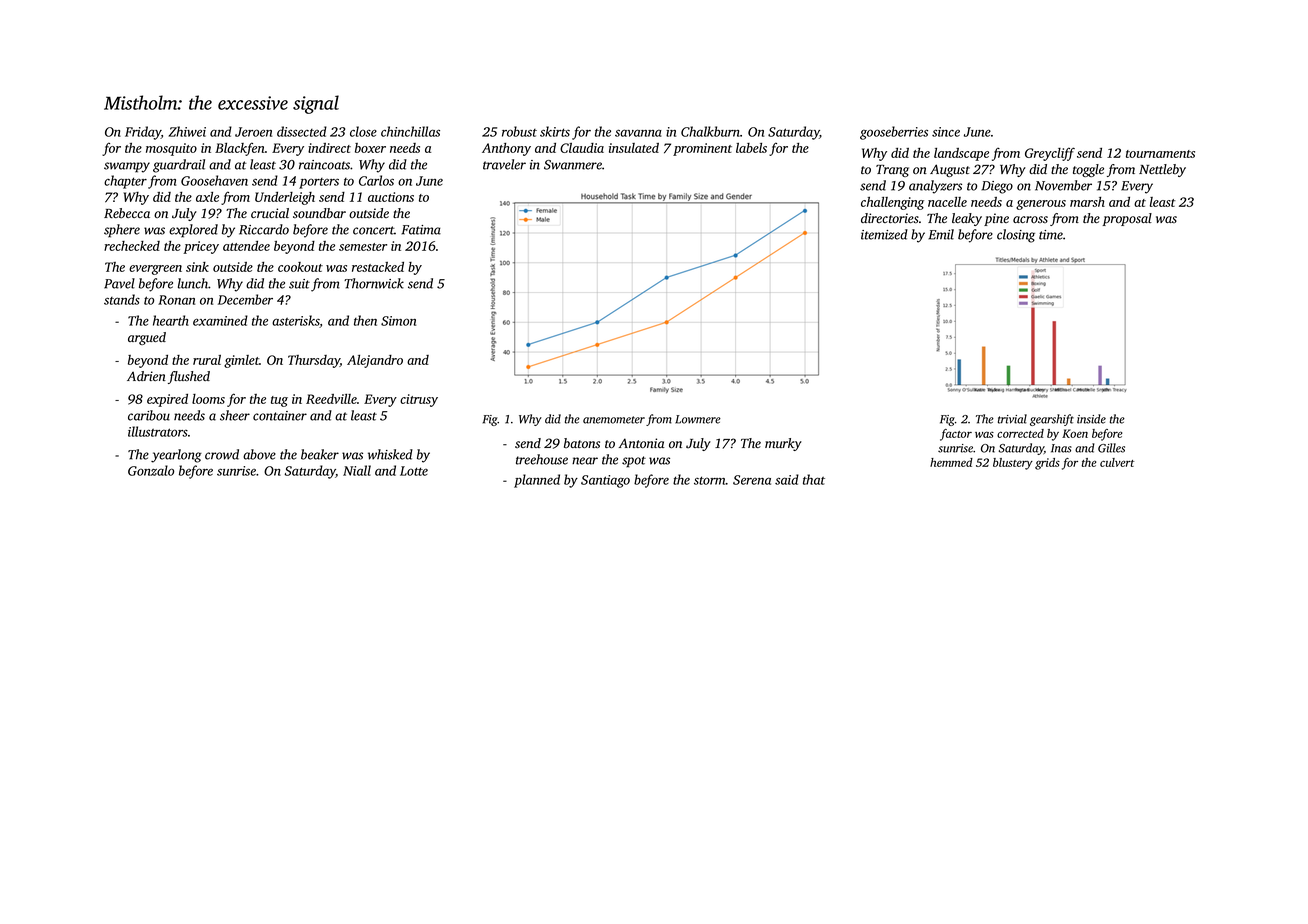  Describe the element at coordinates (176, 456) in the screenshot. I see `yearlong` at that location.
